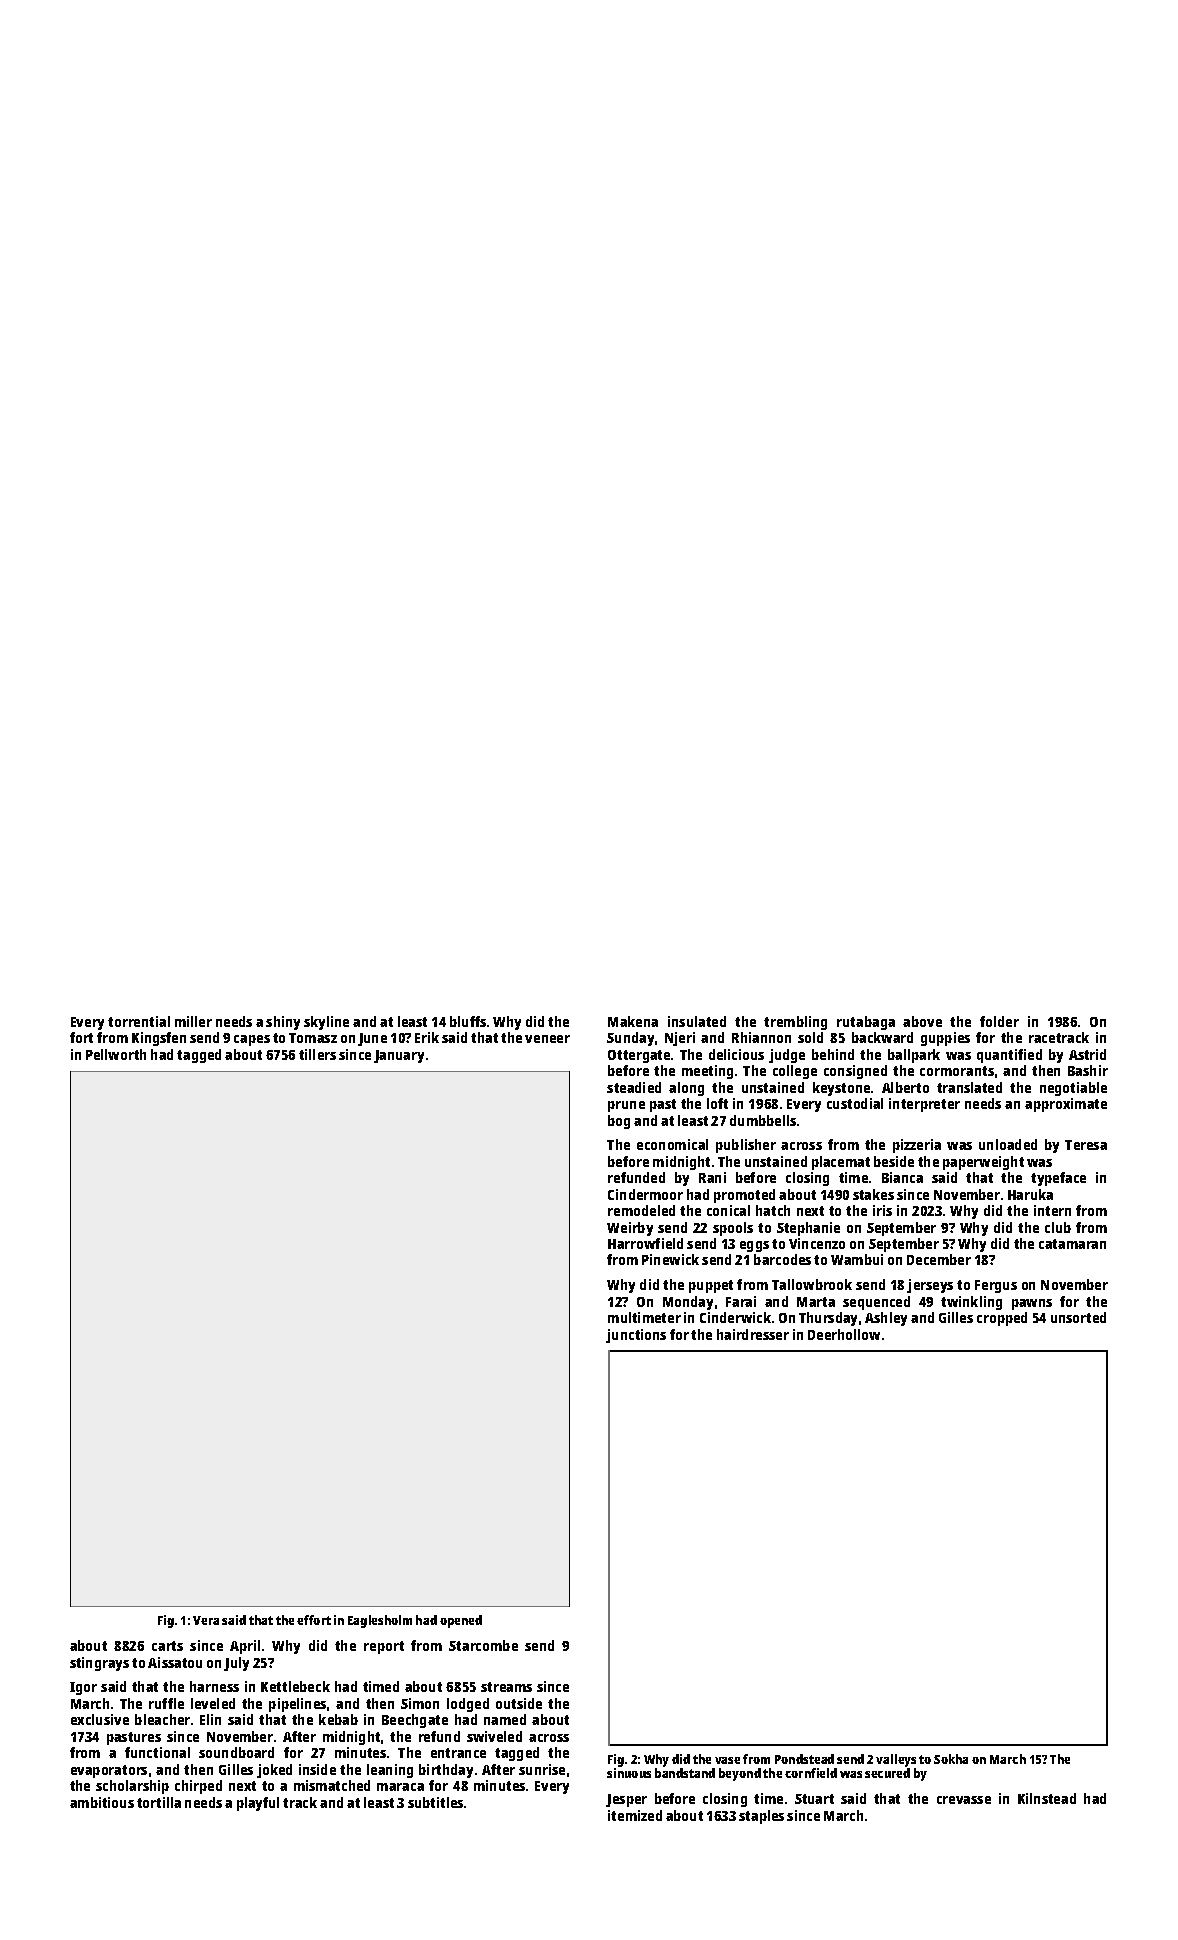 The height and width of the screenshot is (1940, 1178). What do you see at coordinates (468, 1021) in the screenshot?
I see `bluffs` at bounding box center [468, 1021].
